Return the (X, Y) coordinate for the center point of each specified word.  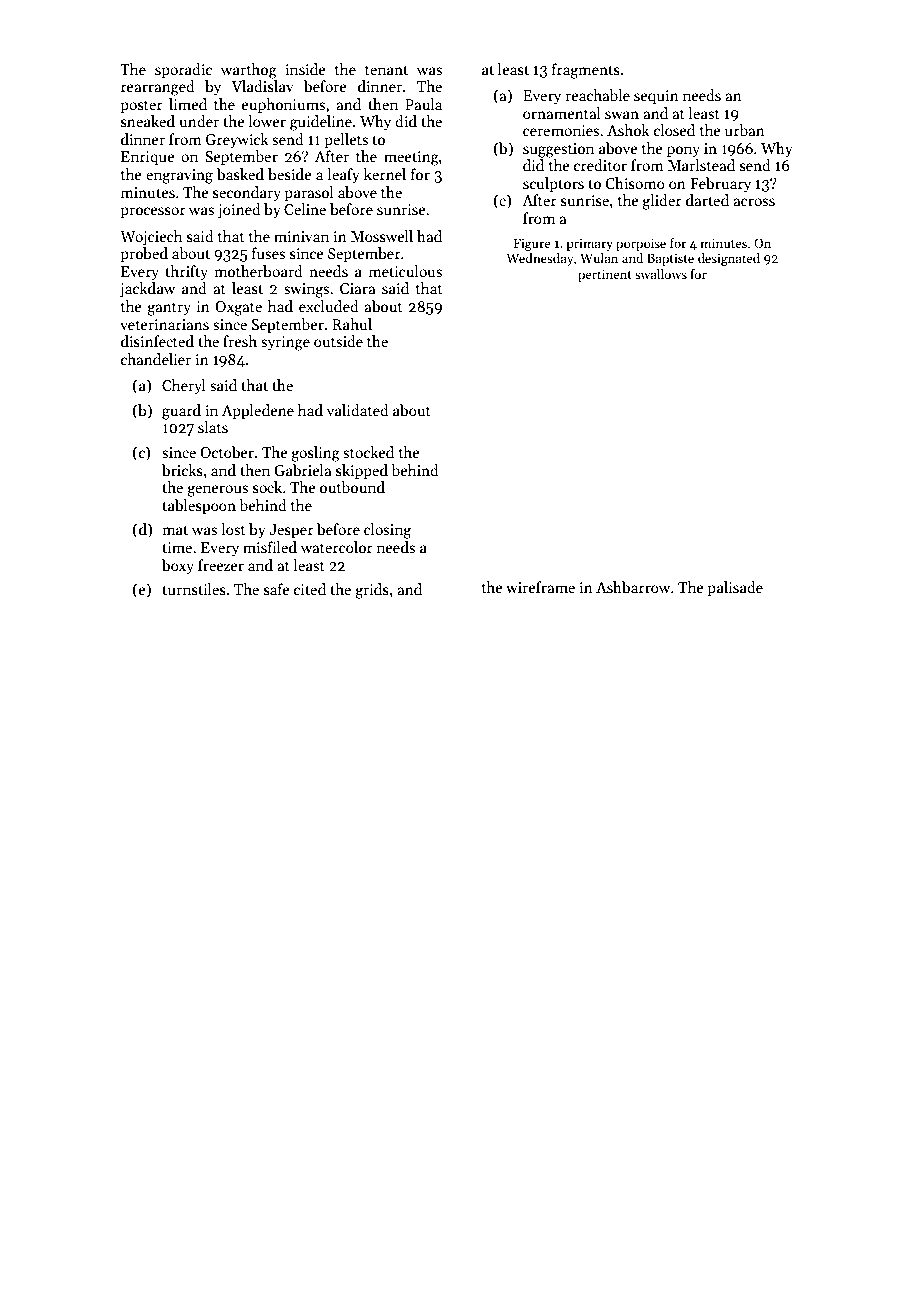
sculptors (553, 184)
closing (387, 531)
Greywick (237, 140)
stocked (368, 452)
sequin (656, 97)
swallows (661, 274)
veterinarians (164, 324)
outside (338, 341)
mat (175, 530)
